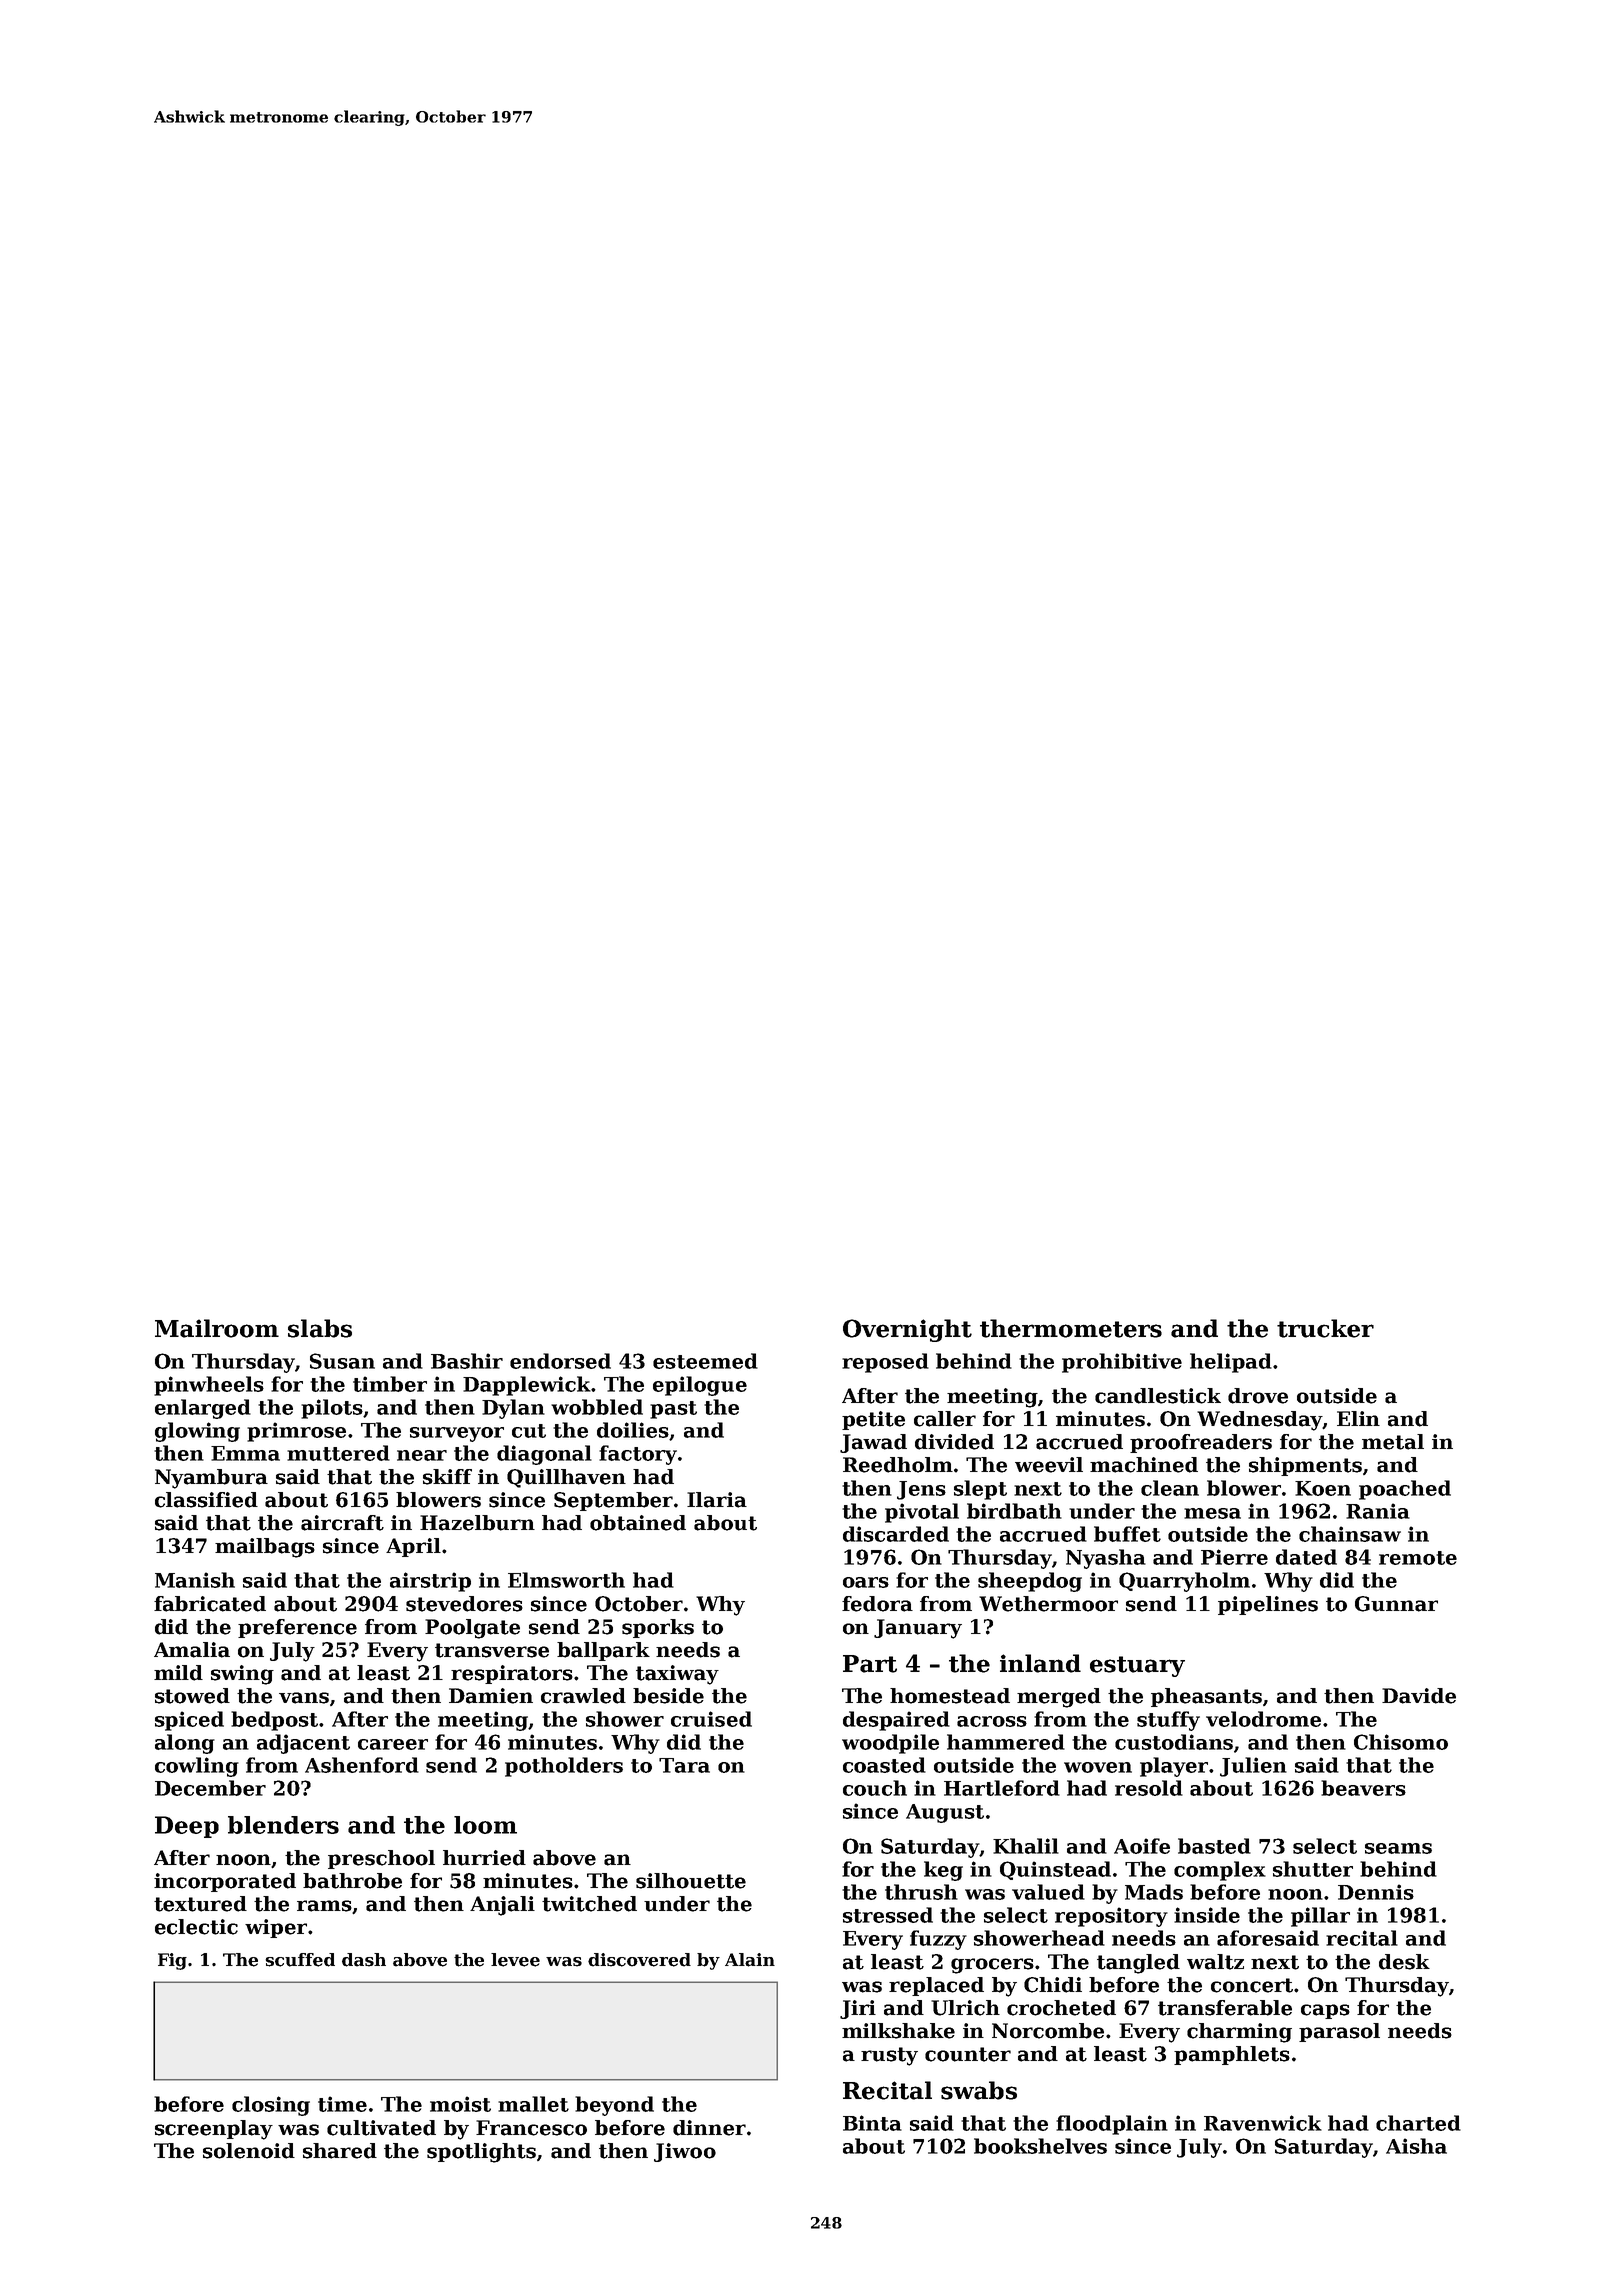 This screenshot has height=2292, width=1620. I want to click on classified, so click(206, 1500).
